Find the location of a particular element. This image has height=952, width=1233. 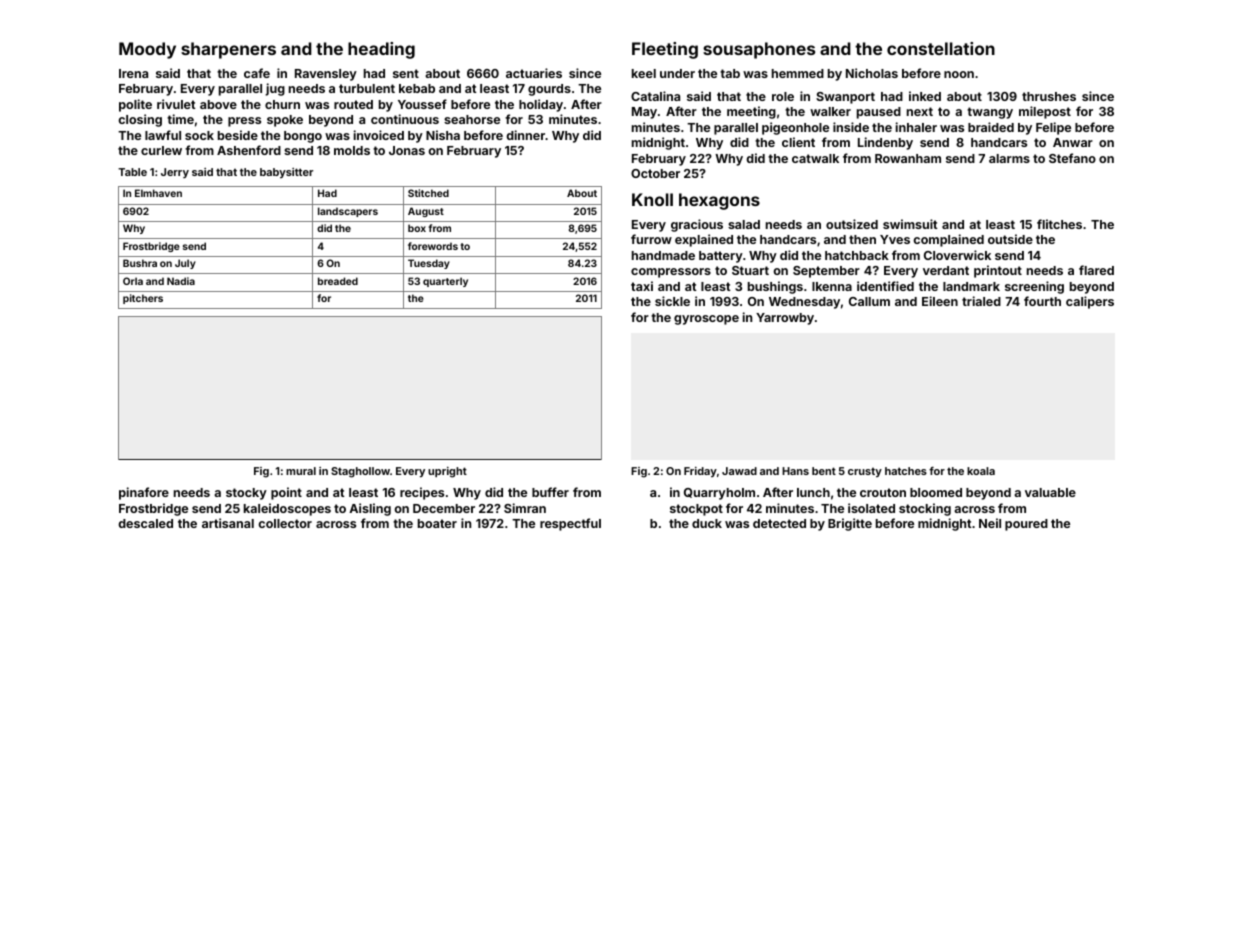

gyroscope is located at coordinates (706, 320).
